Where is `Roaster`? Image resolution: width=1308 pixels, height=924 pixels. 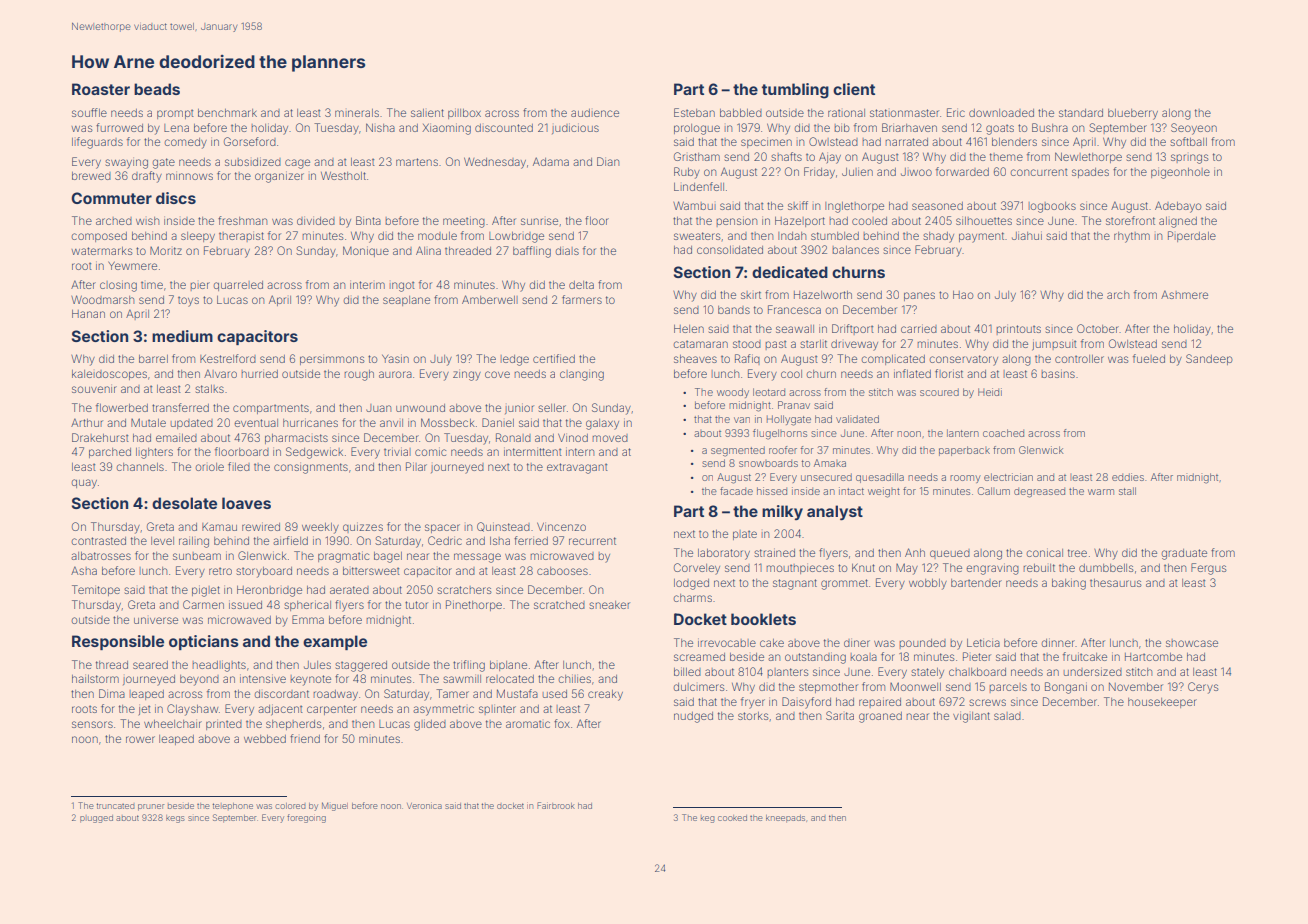
Roaster is located at coordinates (101, 89).
